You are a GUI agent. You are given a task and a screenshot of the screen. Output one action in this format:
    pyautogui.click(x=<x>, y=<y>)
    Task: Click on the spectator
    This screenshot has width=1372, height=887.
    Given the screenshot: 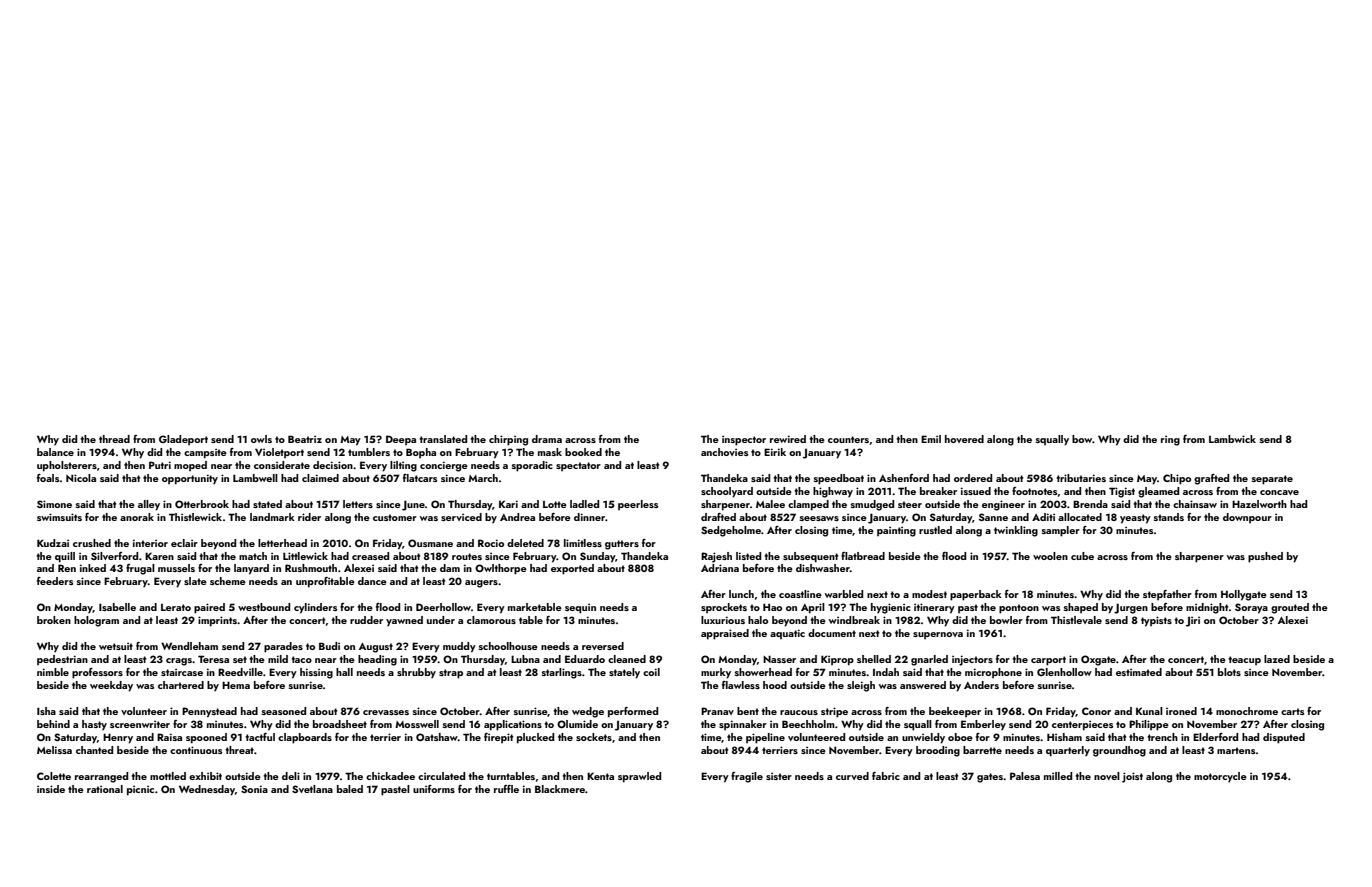 What is the action you would take?
    pyautogui.click(x=578, y=466)
